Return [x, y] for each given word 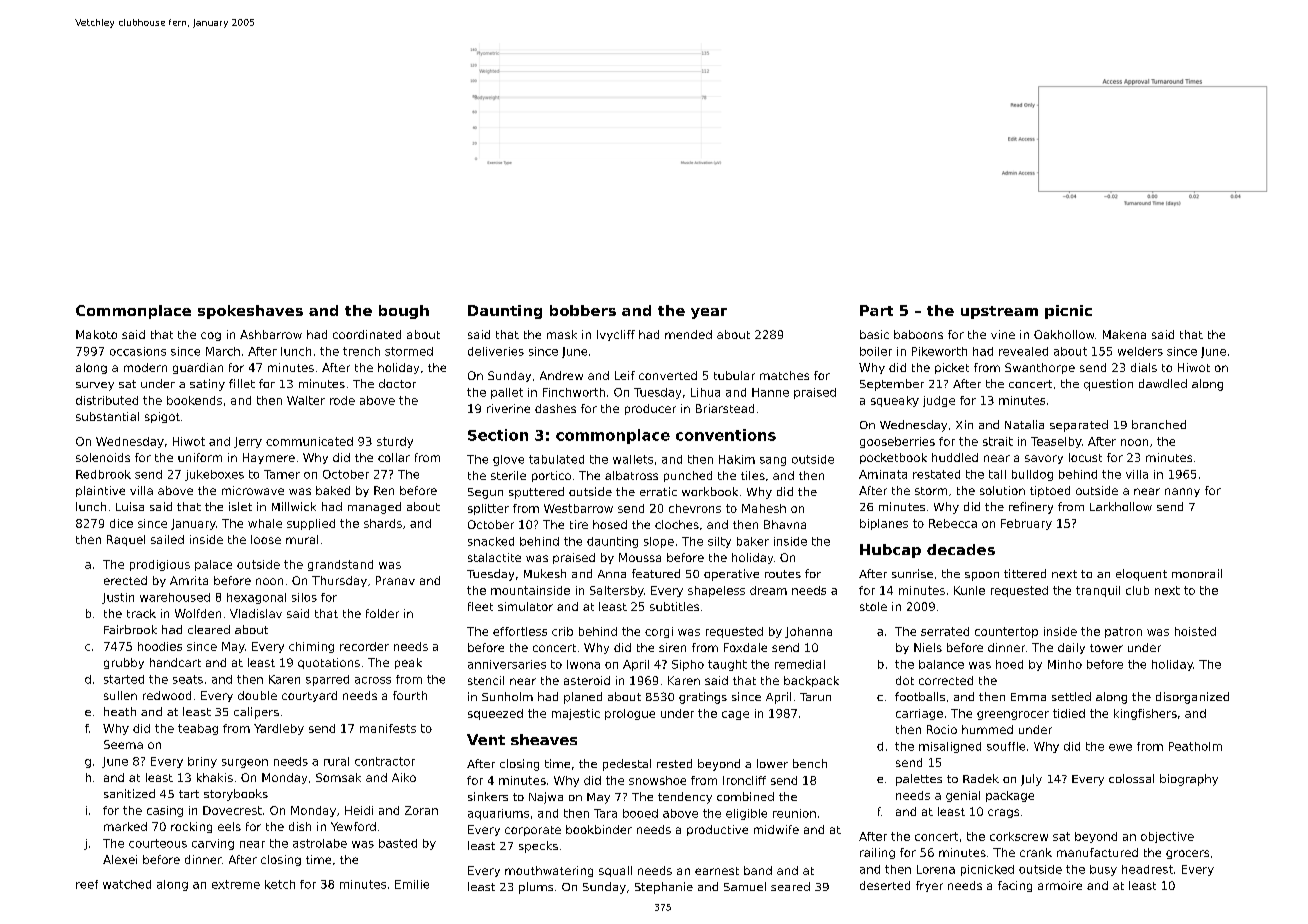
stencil [486, 680]
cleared [209, 629]
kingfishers [1145, 714]
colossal [1131, 778]
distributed [107, 400]
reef [87, 884]
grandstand [340, 565]
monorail [1197, 573]
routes [783, 574]
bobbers [583, 310]
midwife [776, 829]
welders [1140, 351]
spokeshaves [250, 312]
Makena [1124, 334]
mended [688, 334]
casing [165, 811]
